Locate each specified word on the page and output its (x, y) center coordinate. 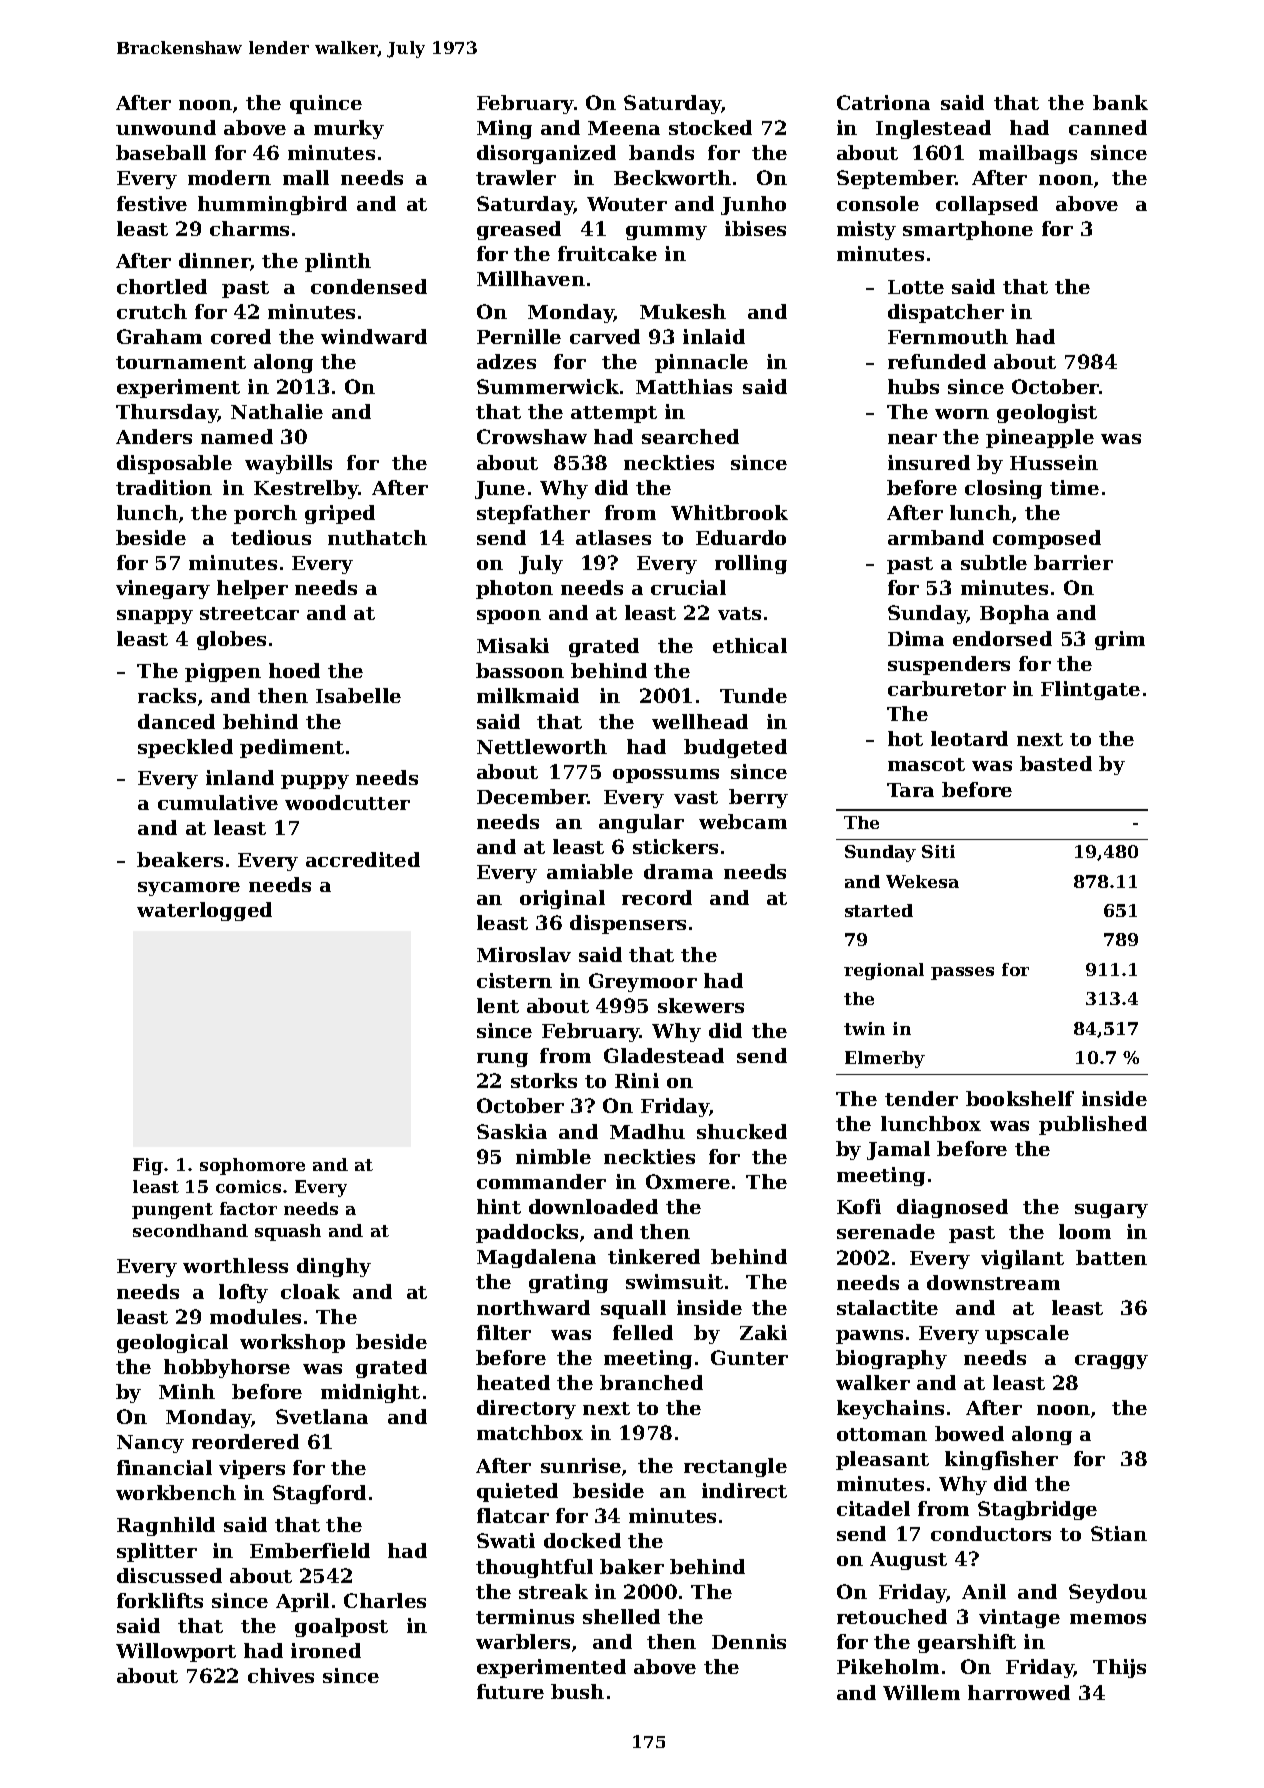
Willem (921, 1692)
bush (577, 1691)
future (510, 1691)
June (500, 490)
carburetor (947, 688)
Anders (154, 436)
